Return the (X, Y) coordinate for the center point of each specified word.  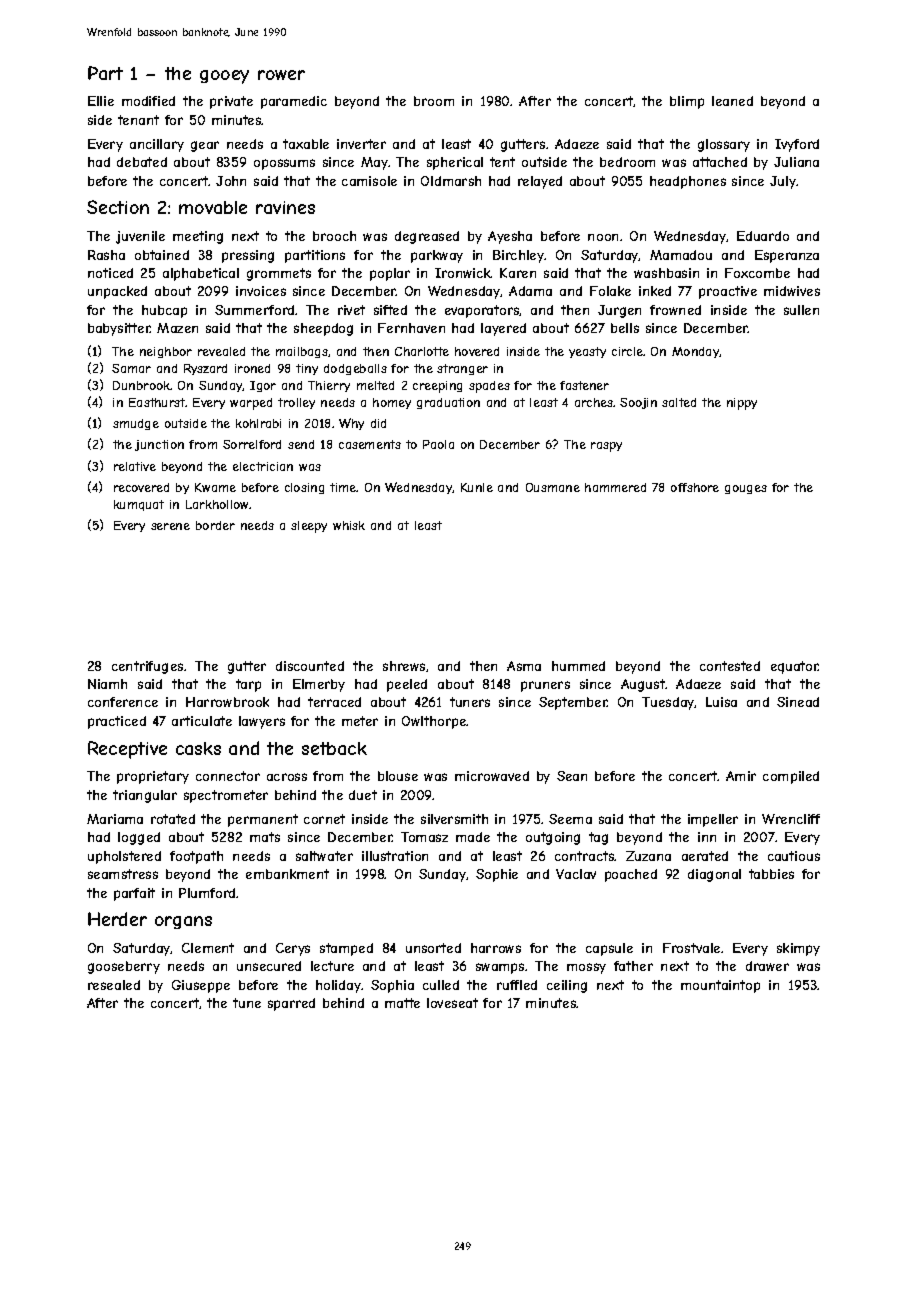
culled (441, 985)
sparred (291, 1004)
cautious (794, 856)
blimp (687, 102)
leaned (732, 101)
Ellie (101, 101)
